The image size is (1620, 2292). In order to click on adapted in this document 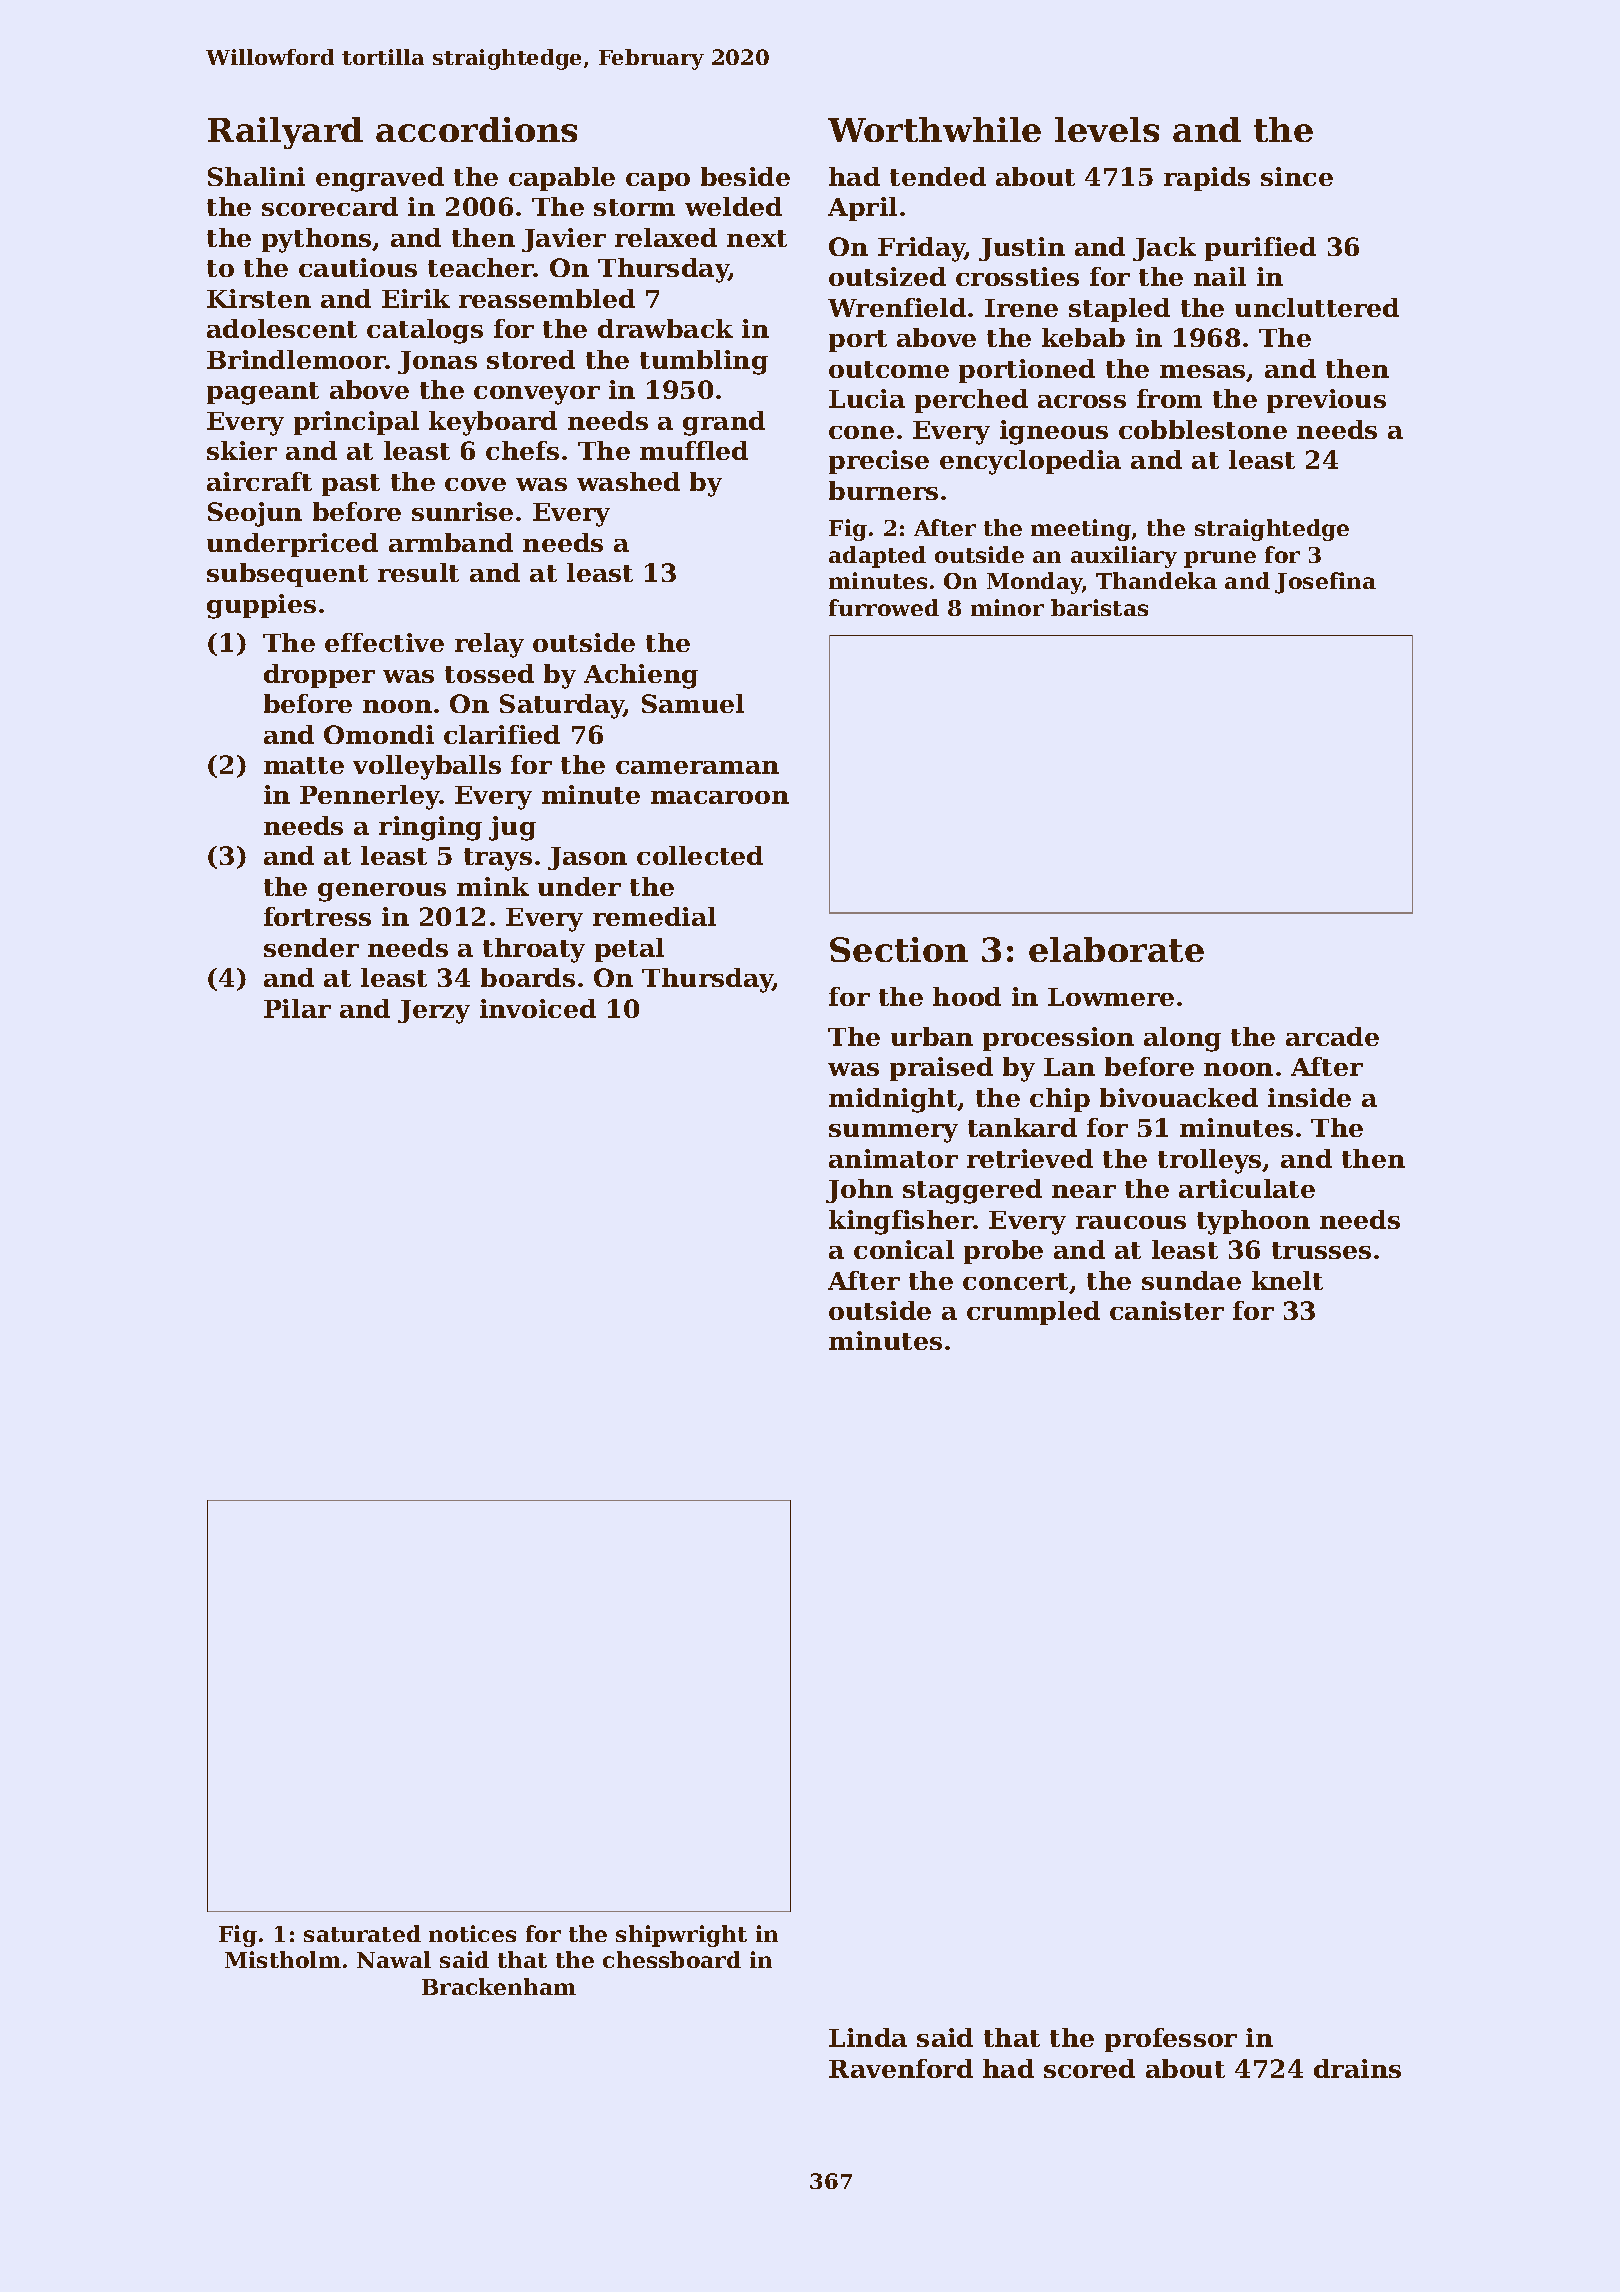, I will do `click(877, 557)`.
